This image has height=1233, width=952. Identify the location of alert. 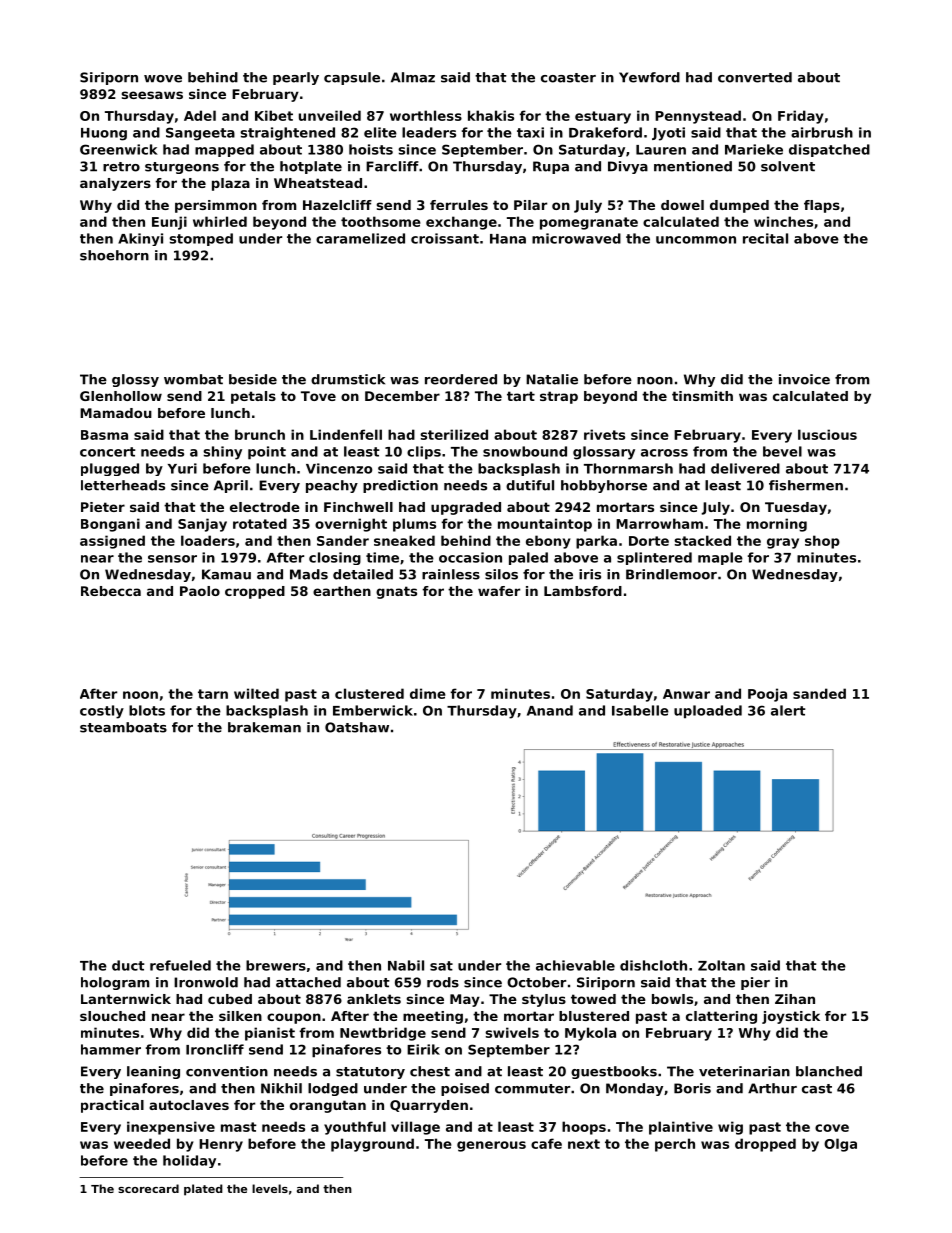
(788, 710).
